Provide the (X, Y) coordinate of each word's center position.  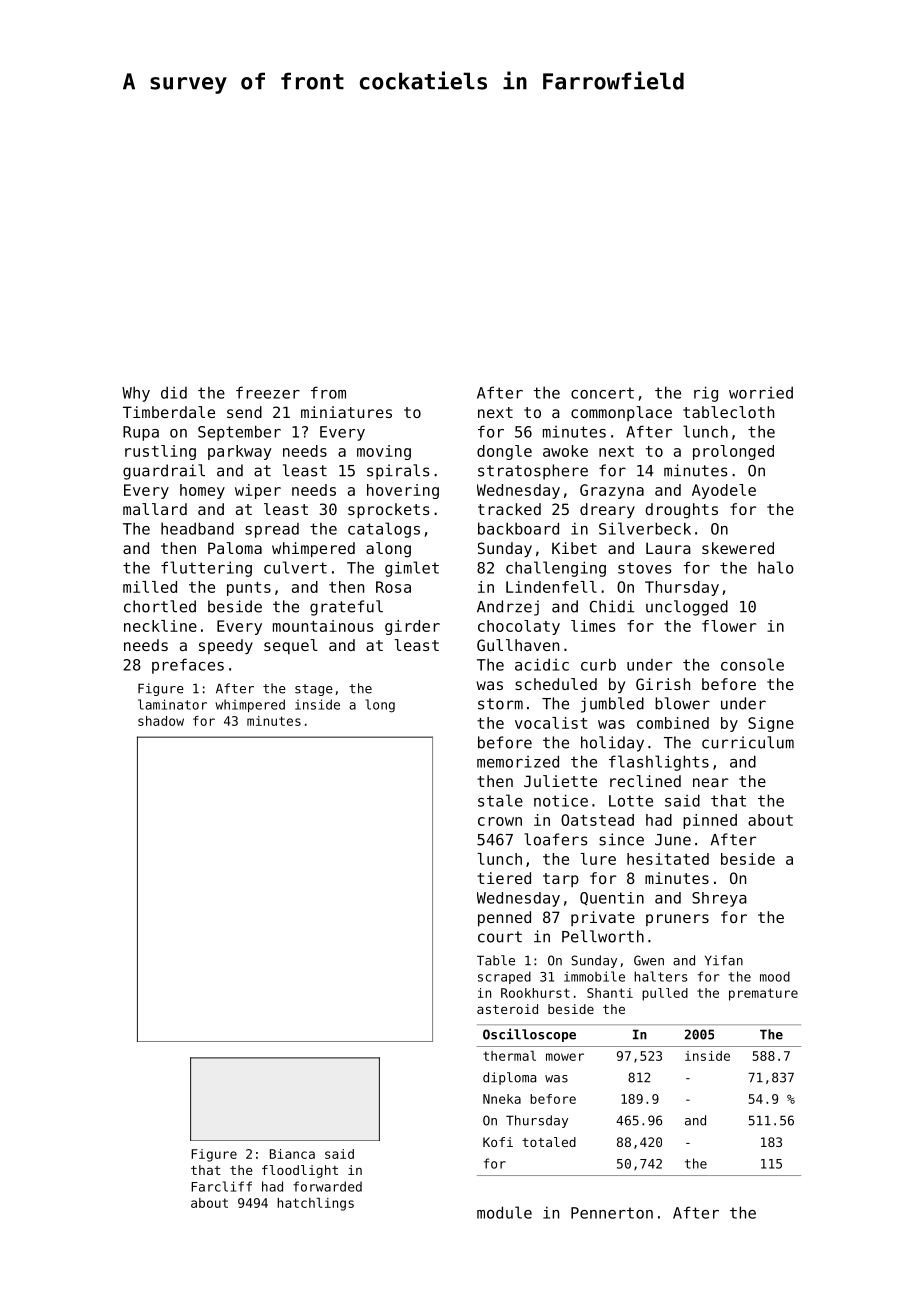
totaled (549, 1142)
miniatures (346, 412)
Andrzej (508, 608)
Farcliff (221, 1186)
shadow (161, 721)
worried (761, 392)
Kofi (498, 1142)
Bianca (292, 1154)
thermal (509, 1056)
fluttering (206, 569)
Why (136, 394)
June (673, 840)
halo (776, 567)
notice (561, 800)
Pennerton (612, 1213)
